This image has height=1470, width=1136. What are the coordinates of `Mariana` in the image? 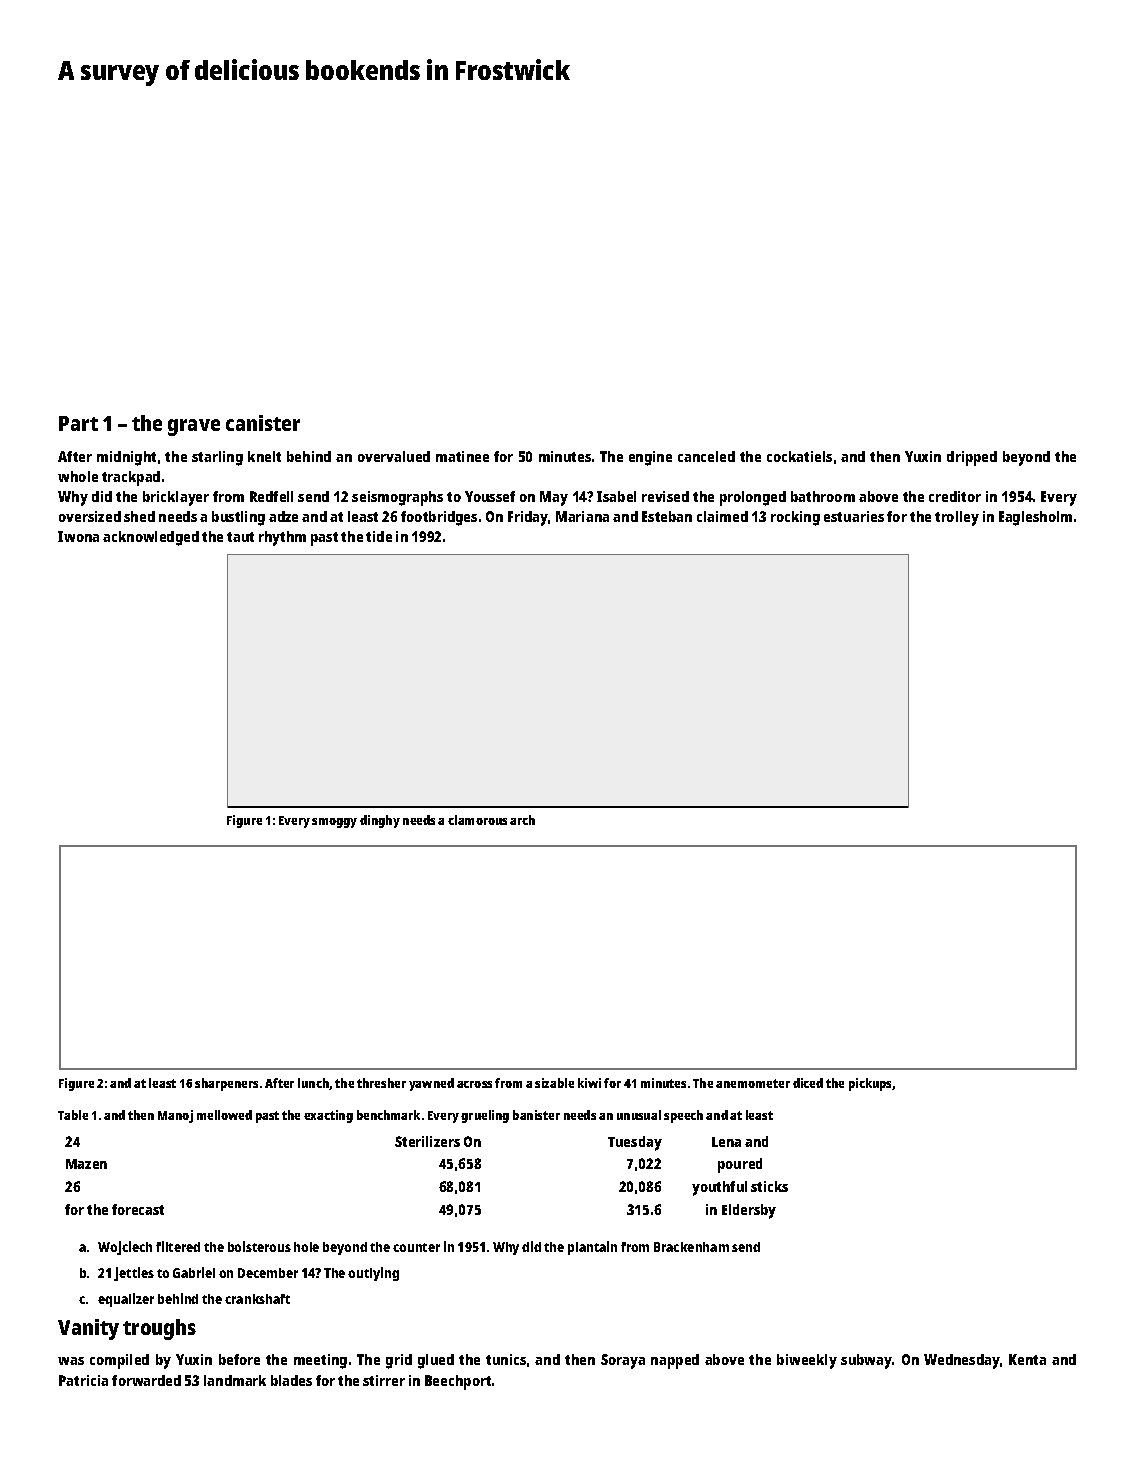 It's located at (582, 516).
